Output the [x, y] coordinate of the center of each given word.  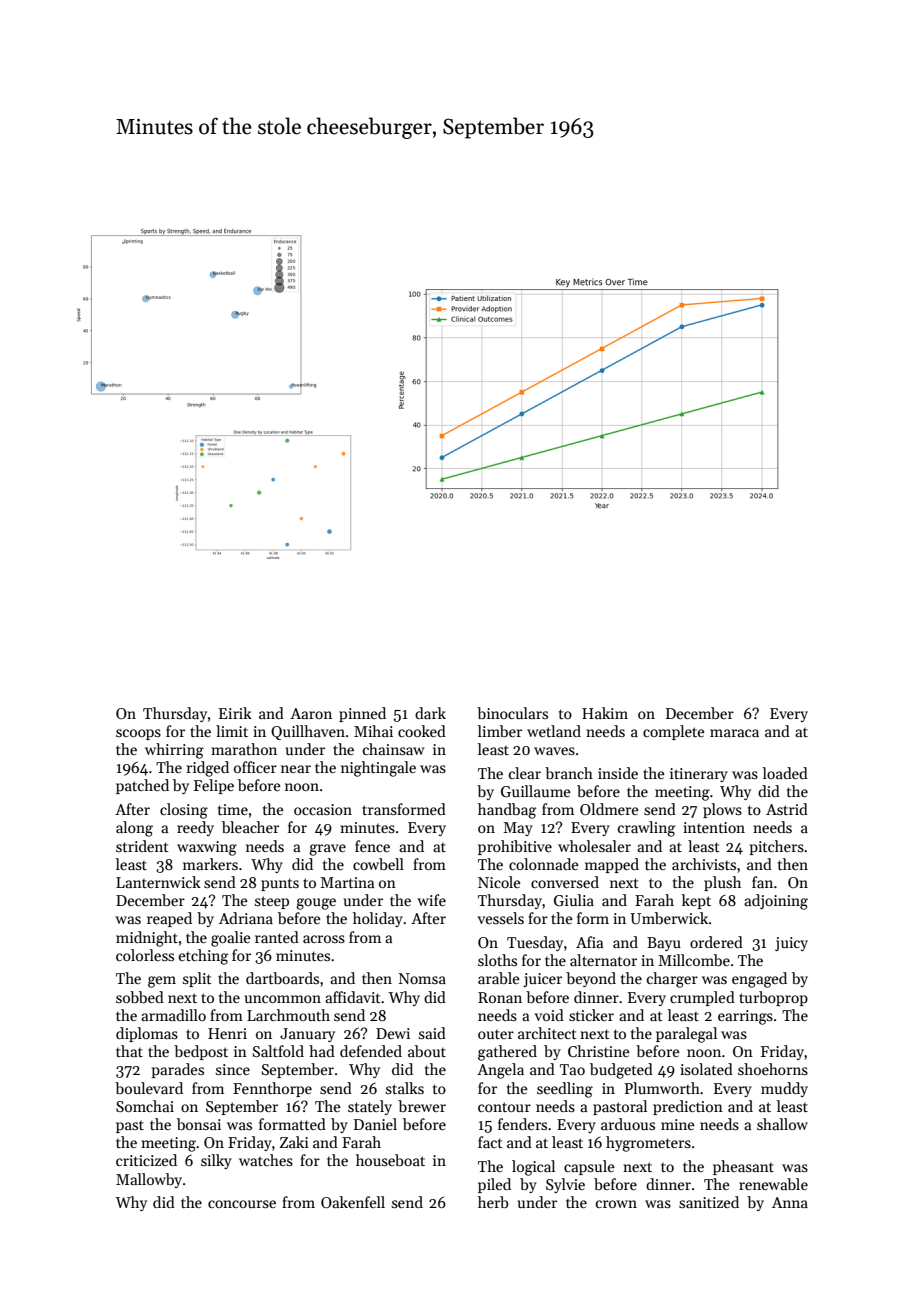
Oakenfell [353, 1202]
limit [232, 731]
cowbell [378, 864]
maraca [734, 733]
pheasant [743, 1167]
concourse [242, 1204]
